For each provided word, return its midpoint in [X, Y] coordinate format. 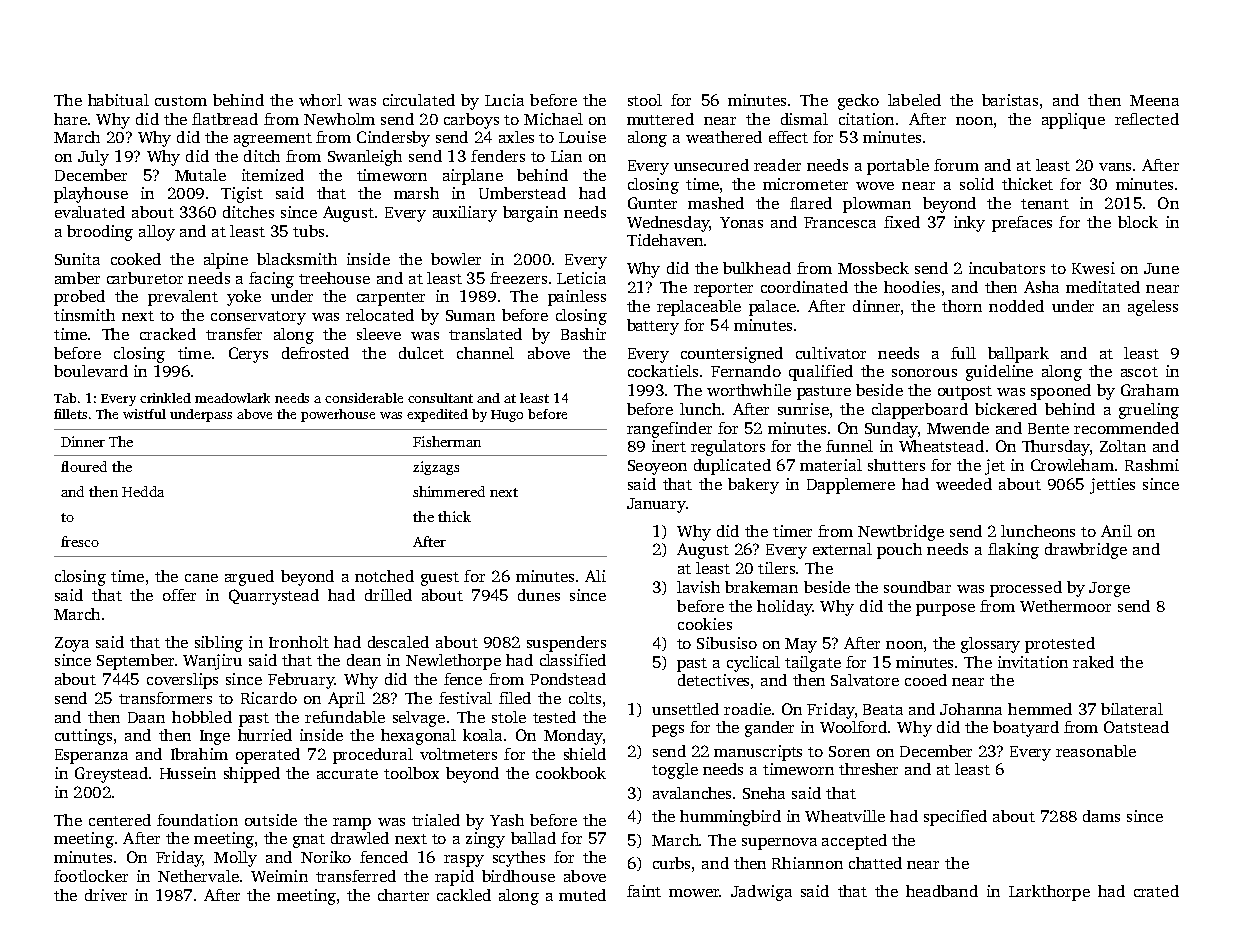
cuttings [83, 737]
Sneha [764, 793]
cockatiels [663, 371]
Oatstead [1136, 727]
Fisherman [447, 441]
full [963, 353]
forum [956, 165]
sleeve [379, 334]
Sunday [891, 430]
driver [106, 895]
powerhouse [338, 415]
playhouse [91, 195]
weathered [724, 137]
